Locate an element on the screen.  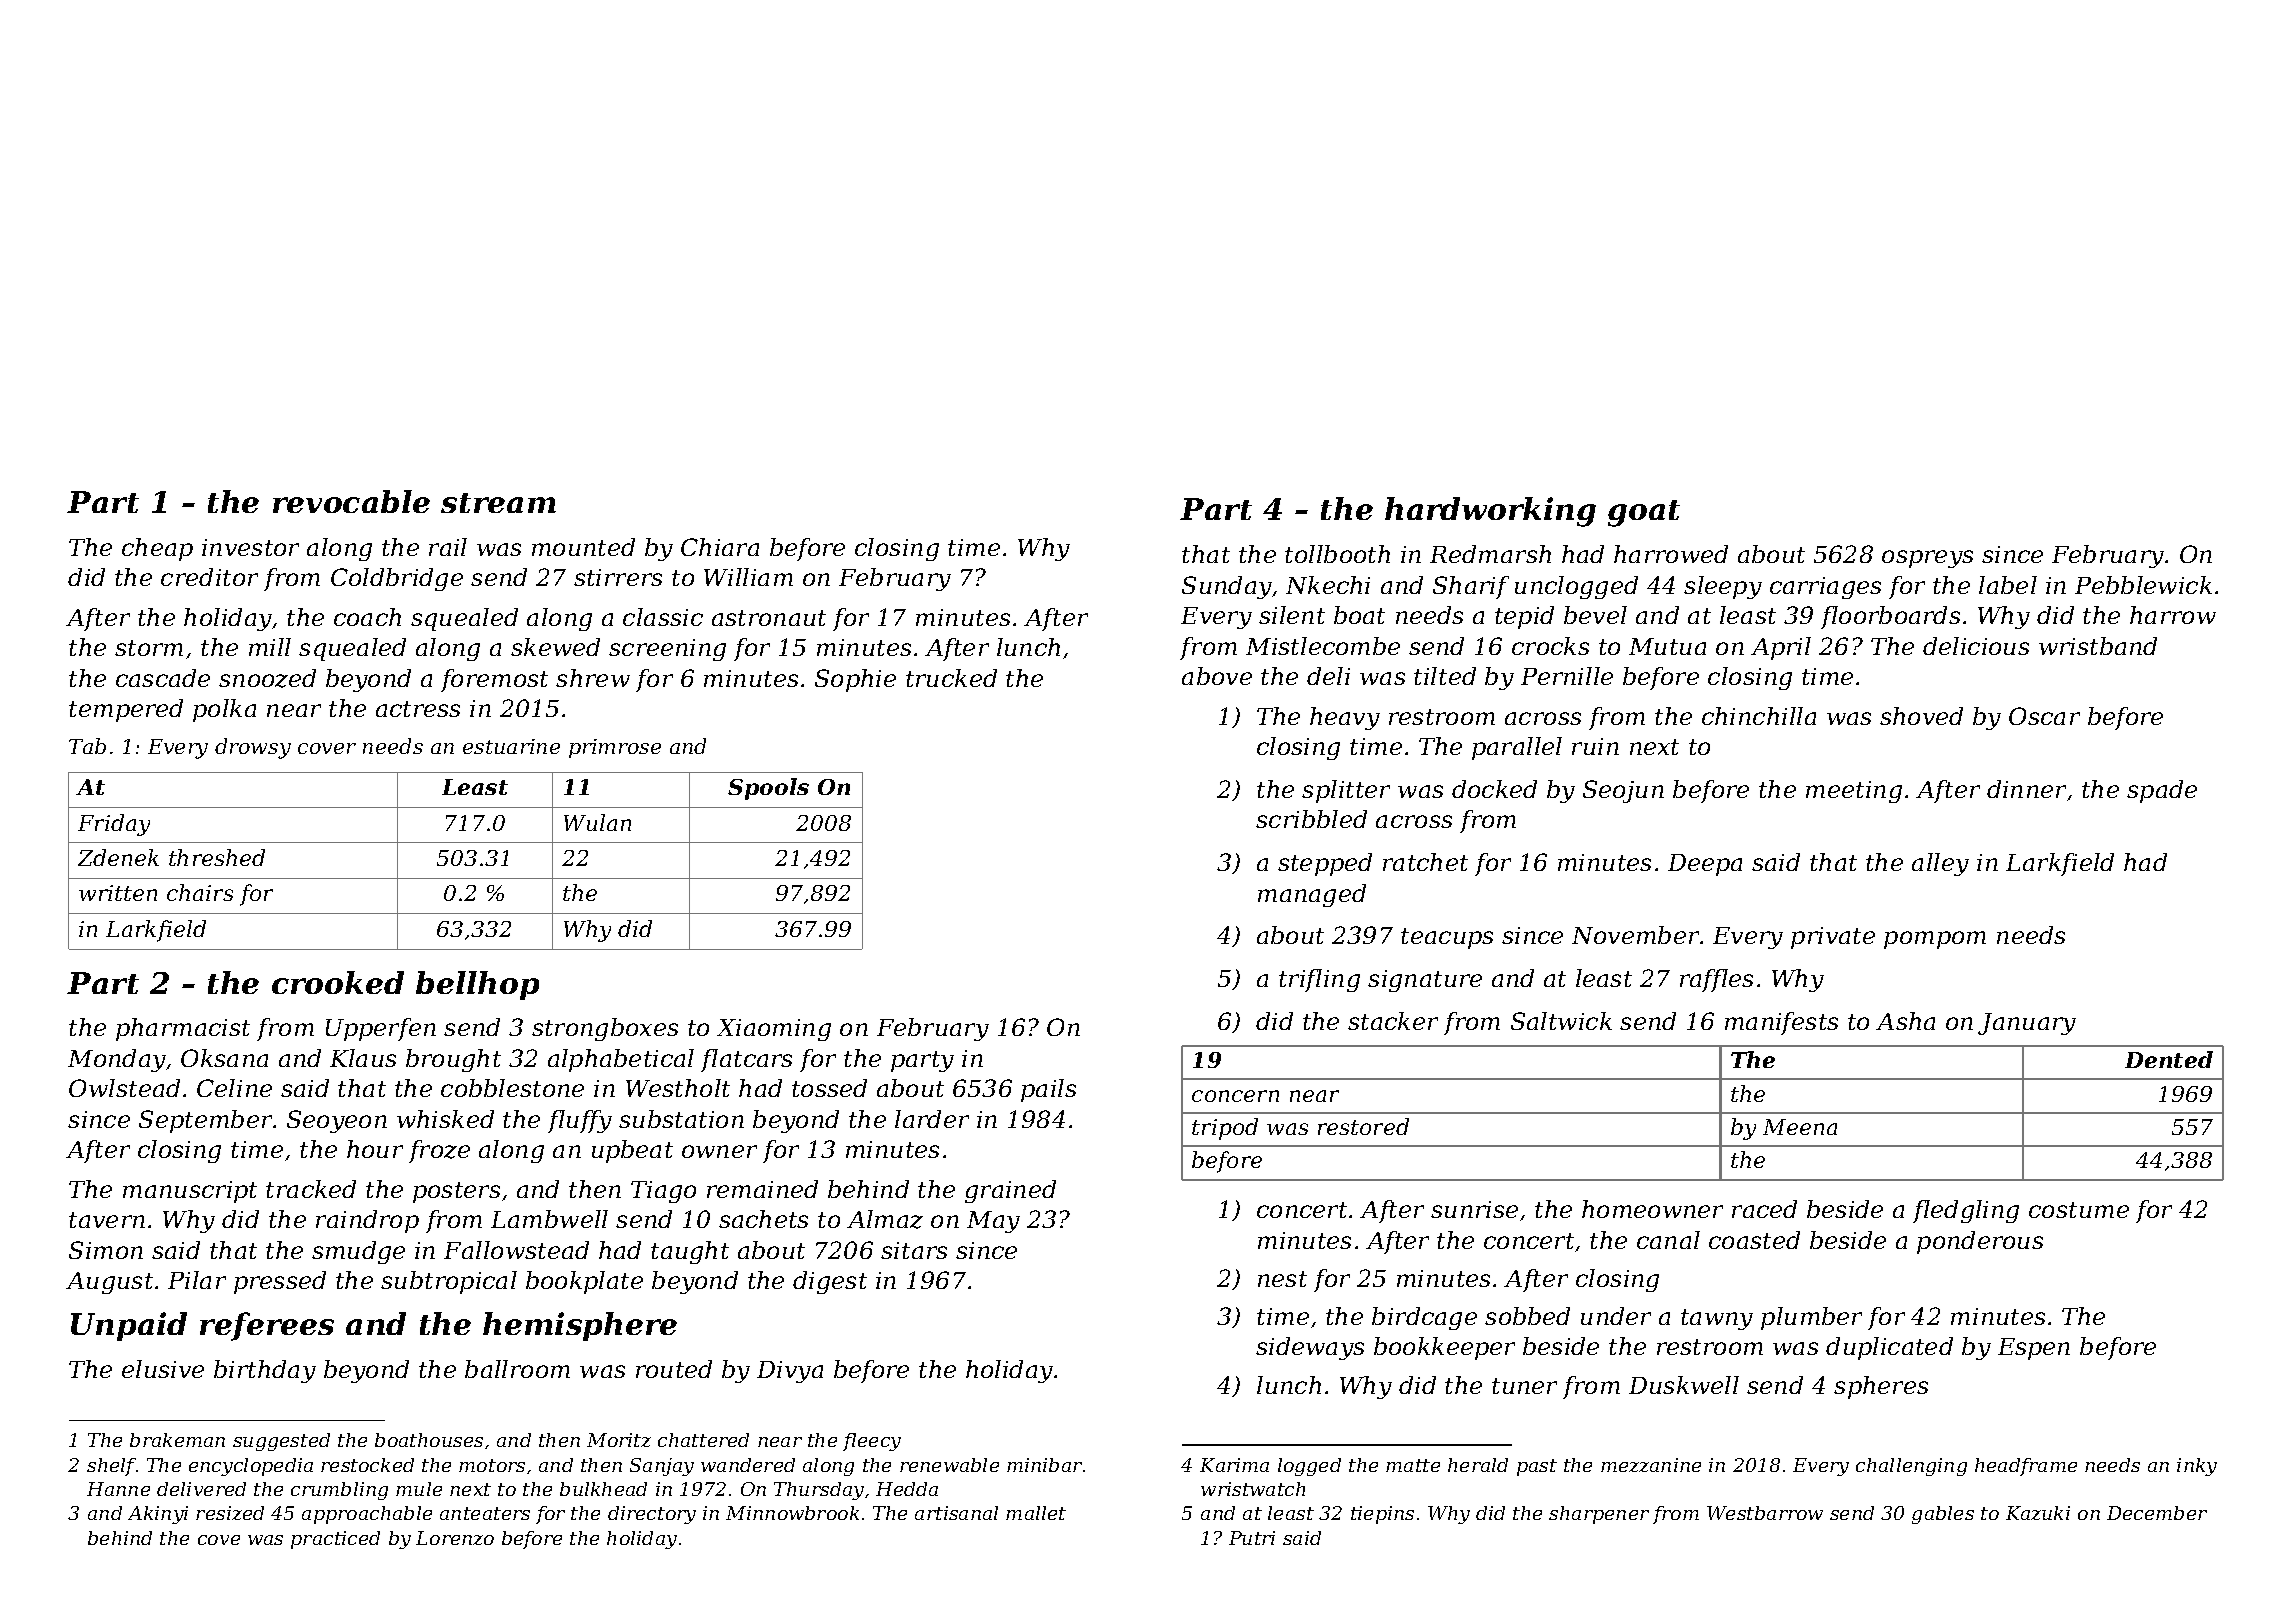
smudge is located at coordinates (358, 1252).
